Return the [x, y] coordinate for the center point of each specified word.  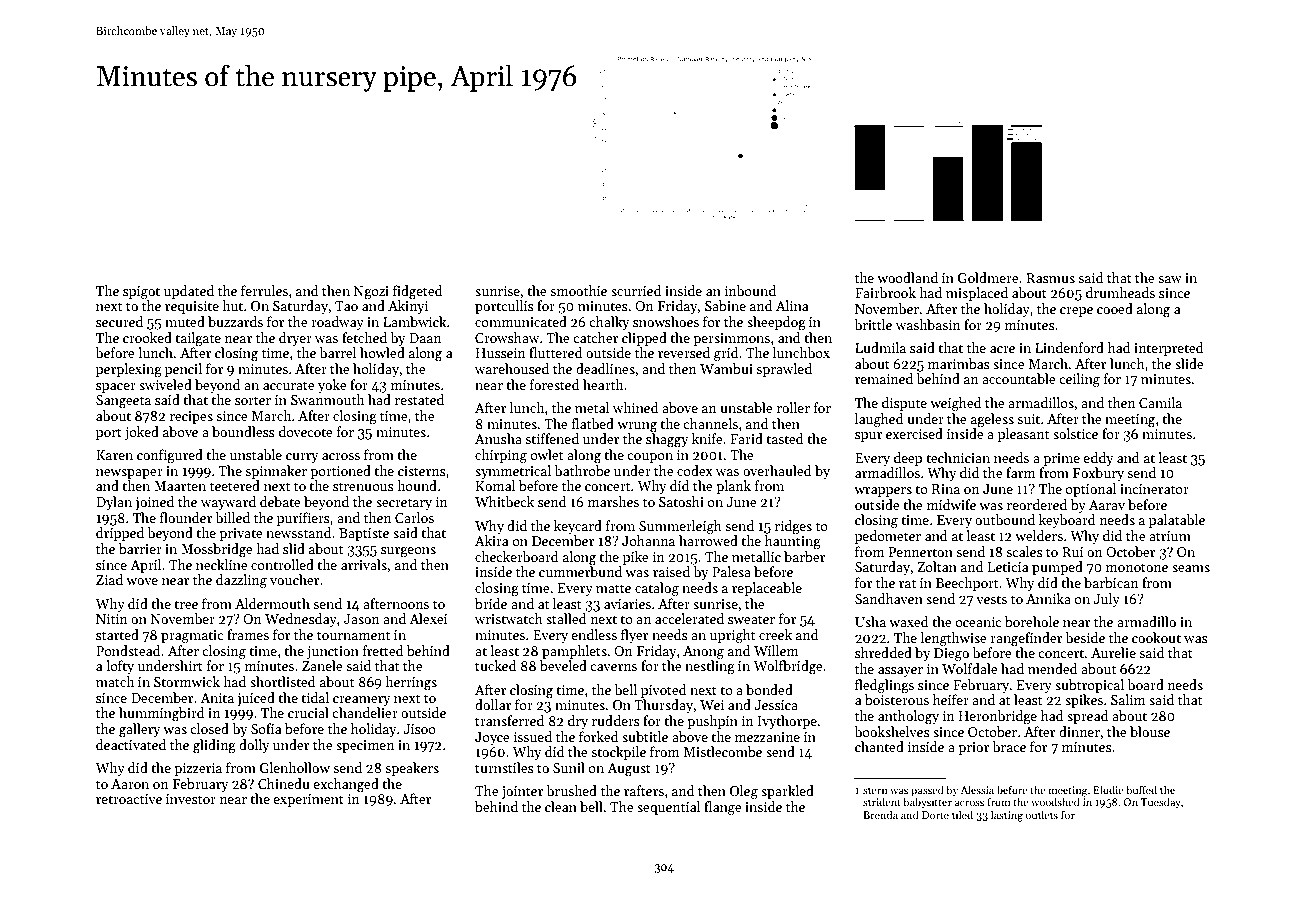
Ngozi [371, 293]
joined [154, 503]
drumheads [1120, 292]
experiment [308, 800]
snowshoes [666, 321]
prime [1061, 459]
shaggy [667, 440]
